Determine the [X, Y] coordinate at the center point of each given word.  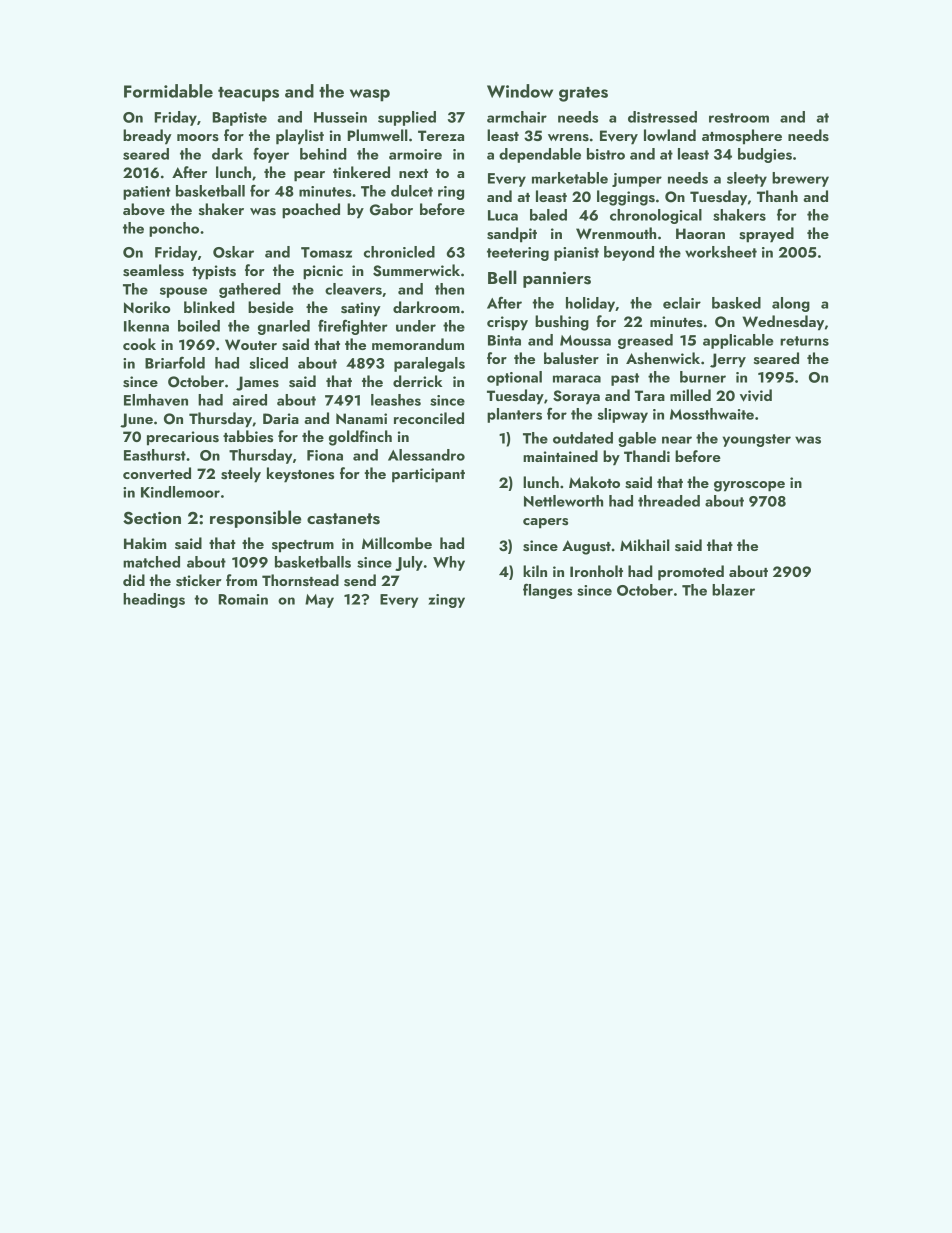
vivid [756, 395]
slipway [622, 415]
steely [241, 475]
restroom [739, 118]
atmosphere [742, 137]
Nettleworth [563, 501]
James [257, 383]
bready [147, 137]
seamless [153, 270]
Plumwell [377, 135]
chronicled [399, 252]
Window [520, 91]
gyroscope [749, 486]
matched [151, 562]
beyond [629, 253]
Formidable [168, 91]
